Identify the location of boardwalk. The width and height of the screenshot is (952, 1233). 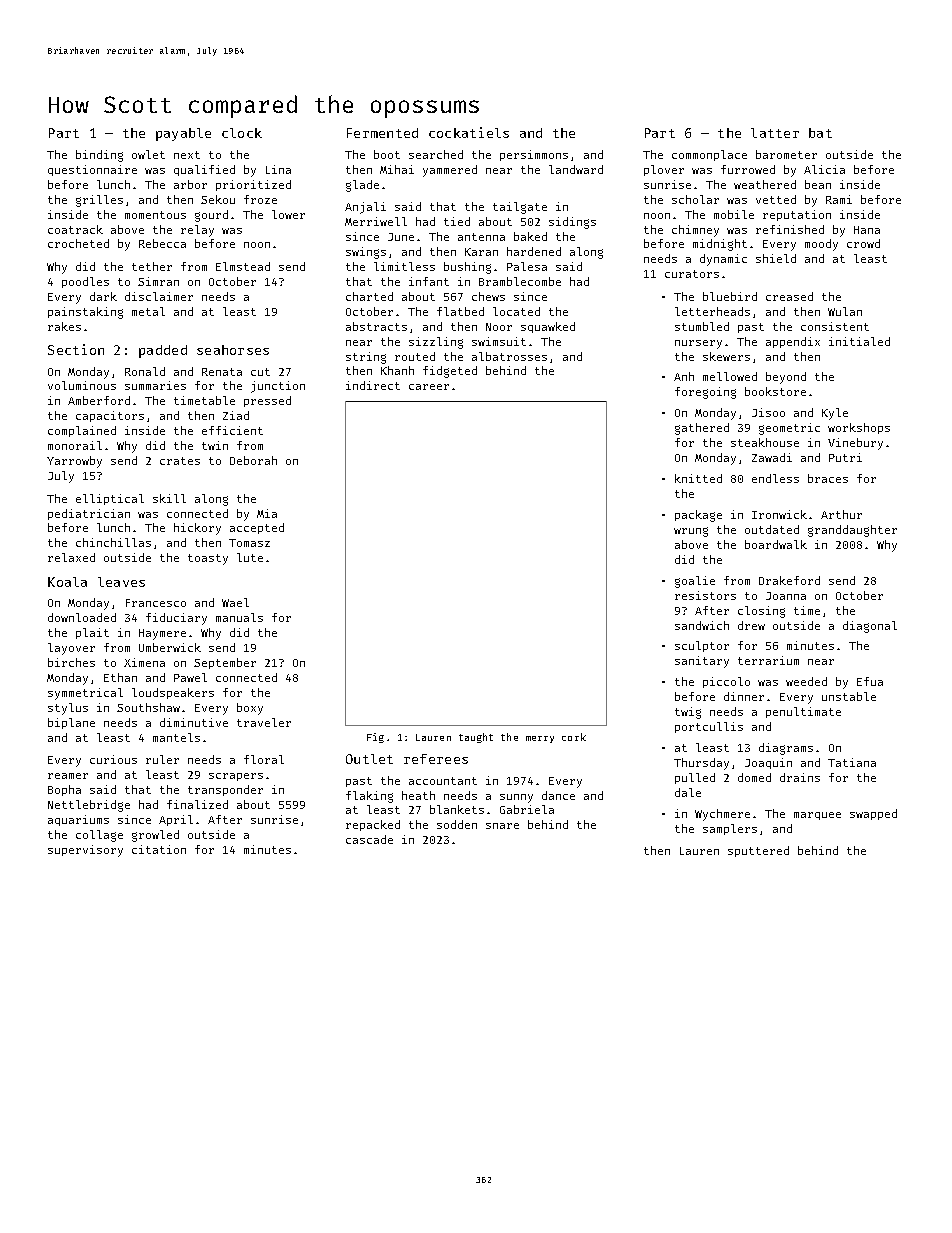
(776, 544).
